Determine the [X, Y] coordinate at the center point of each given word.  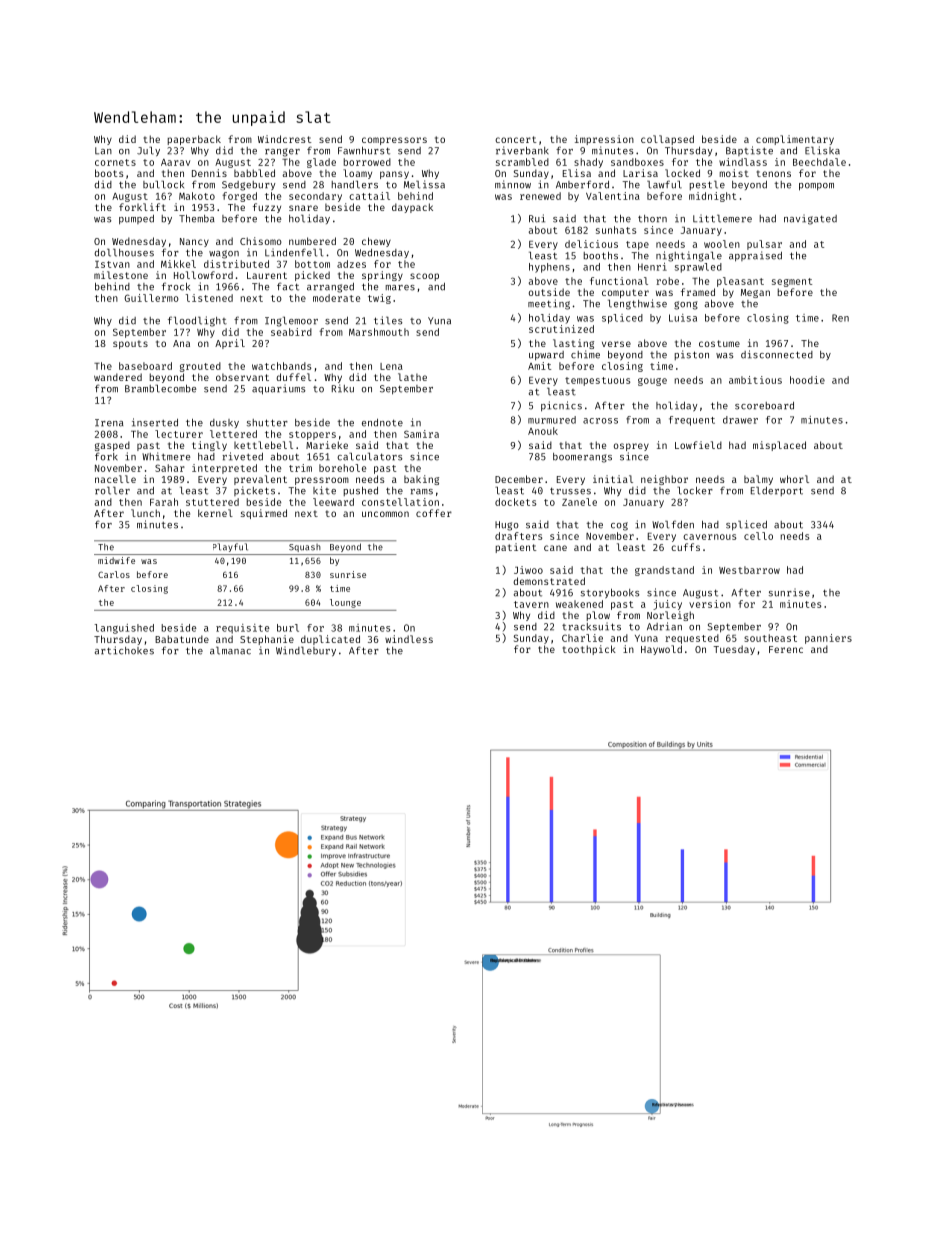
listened [209, 298]
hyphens [549, 268]
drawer [740, 420]
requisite [242, 629]
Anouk [543, 431]
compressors [394, 141]
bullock [163, 185]
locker [695, 491]
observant [242, 377]
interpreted [224, 469]
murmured [552, 420]
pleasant [740, 282]
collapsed [667, 140]
